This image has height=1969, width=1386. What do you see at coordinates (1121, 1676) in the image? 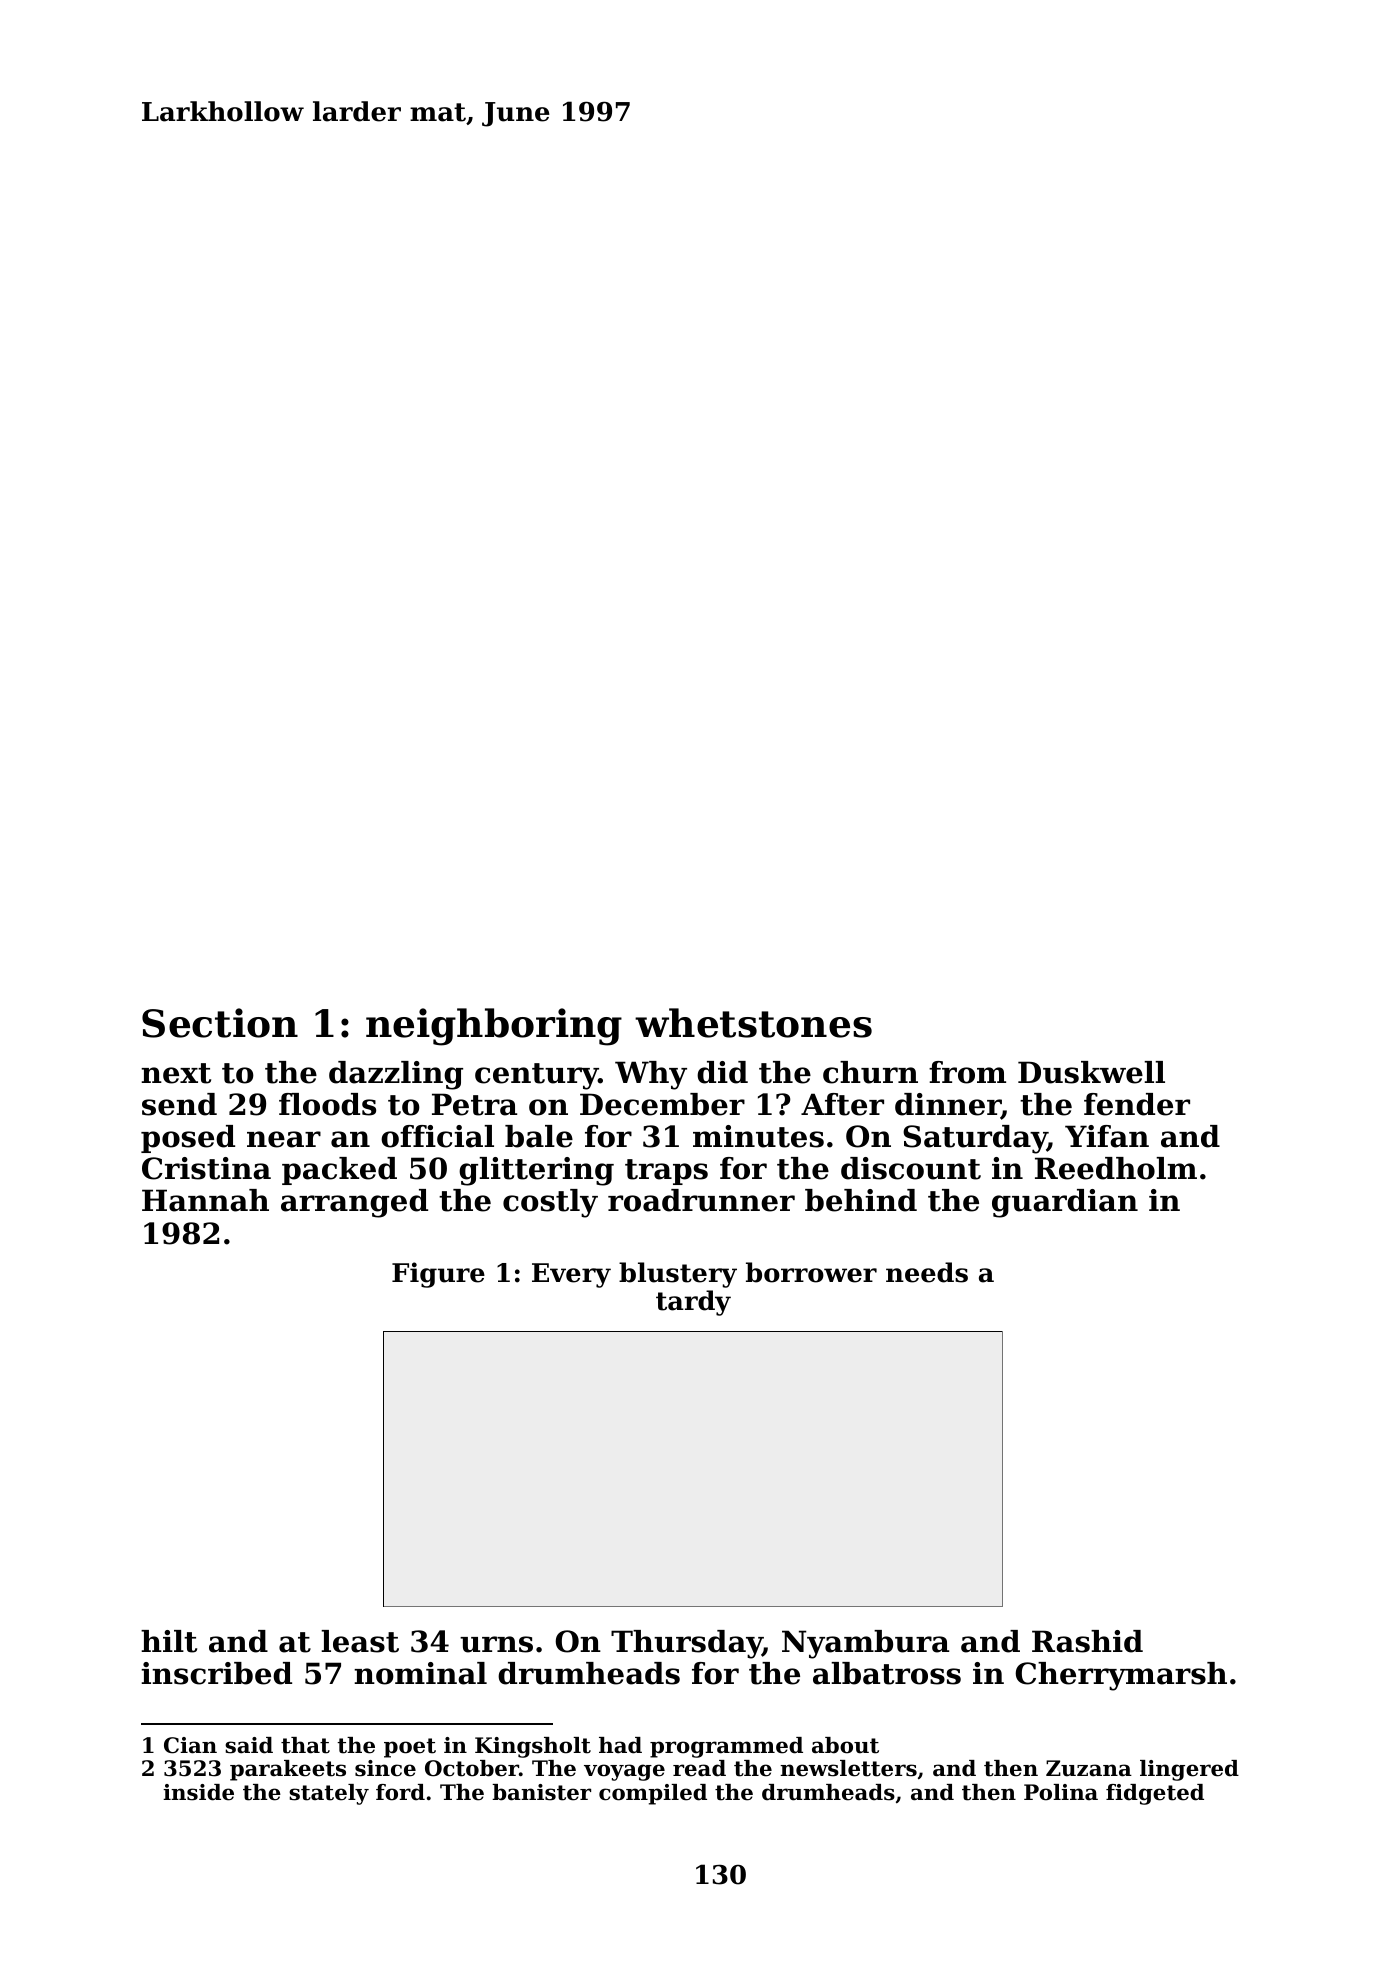
I see `Cherrymarsh` at bounding box center [1121, 1676].
